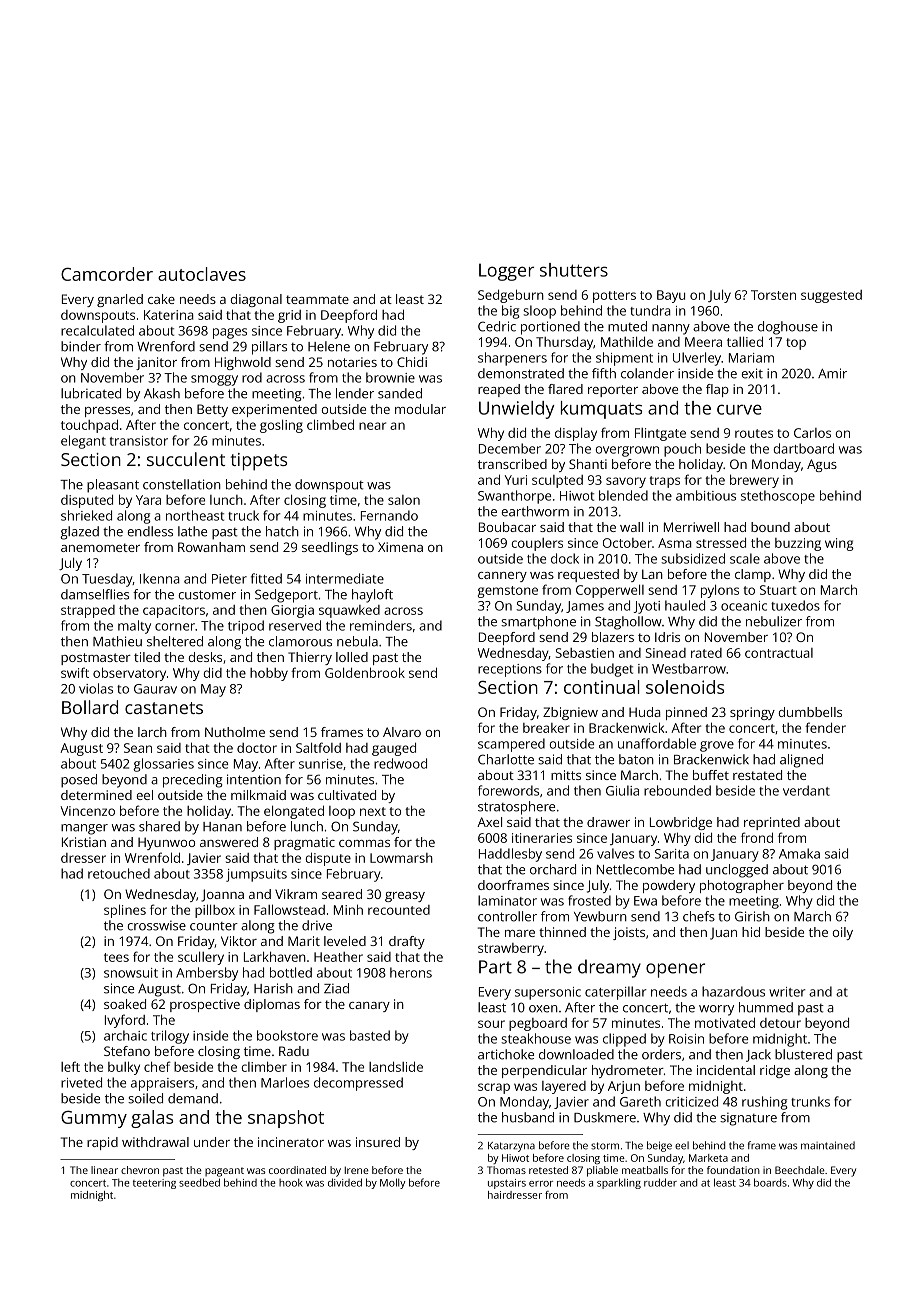  What do you see at coordinates (806, 790) in the page?
I see `verdant` at bounding box center [806, 790].
